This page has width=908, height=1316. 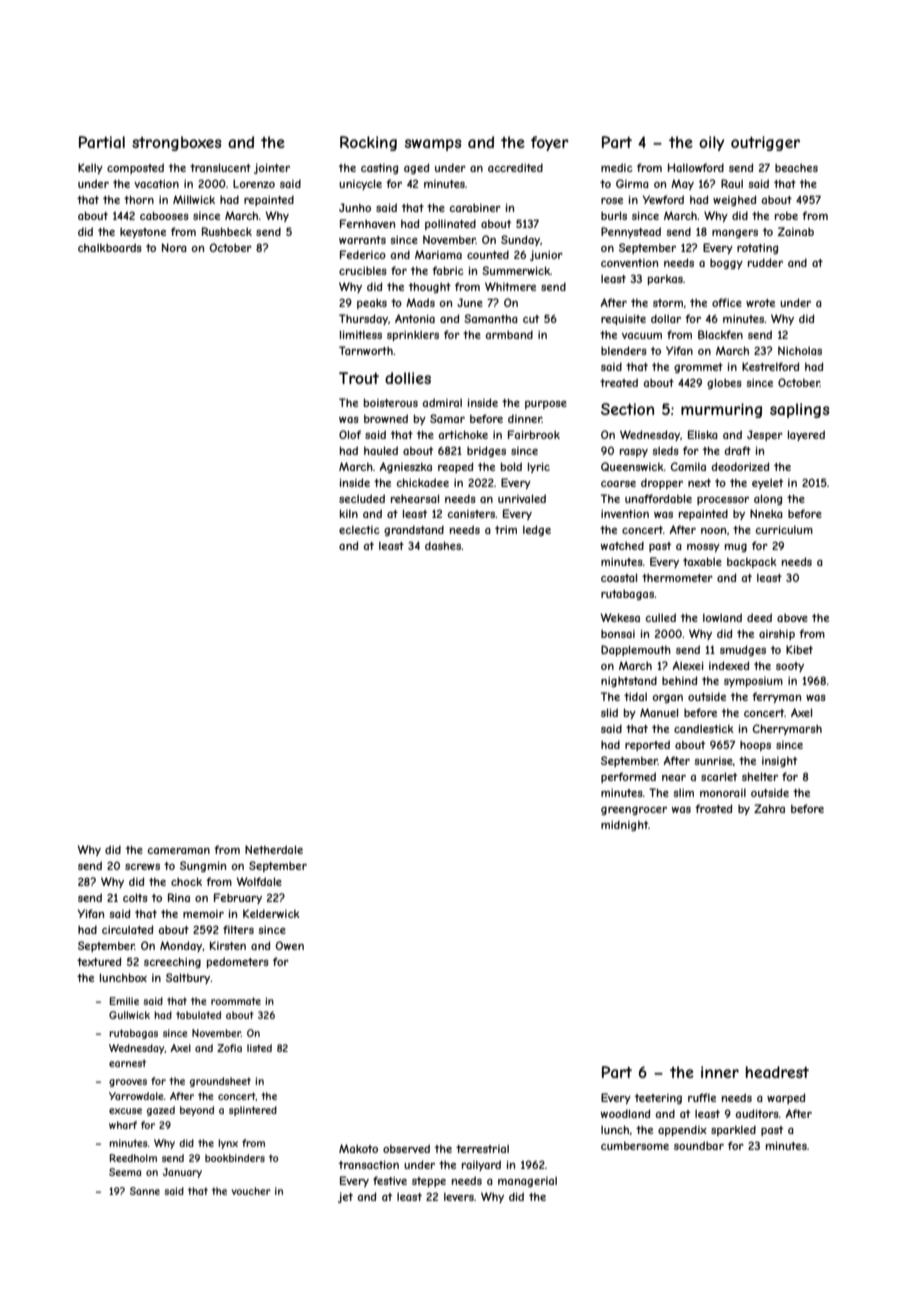 What do you see at coordinates (391, 402) in the page?
I see `boisterous` at bounding box center [391, 402].
